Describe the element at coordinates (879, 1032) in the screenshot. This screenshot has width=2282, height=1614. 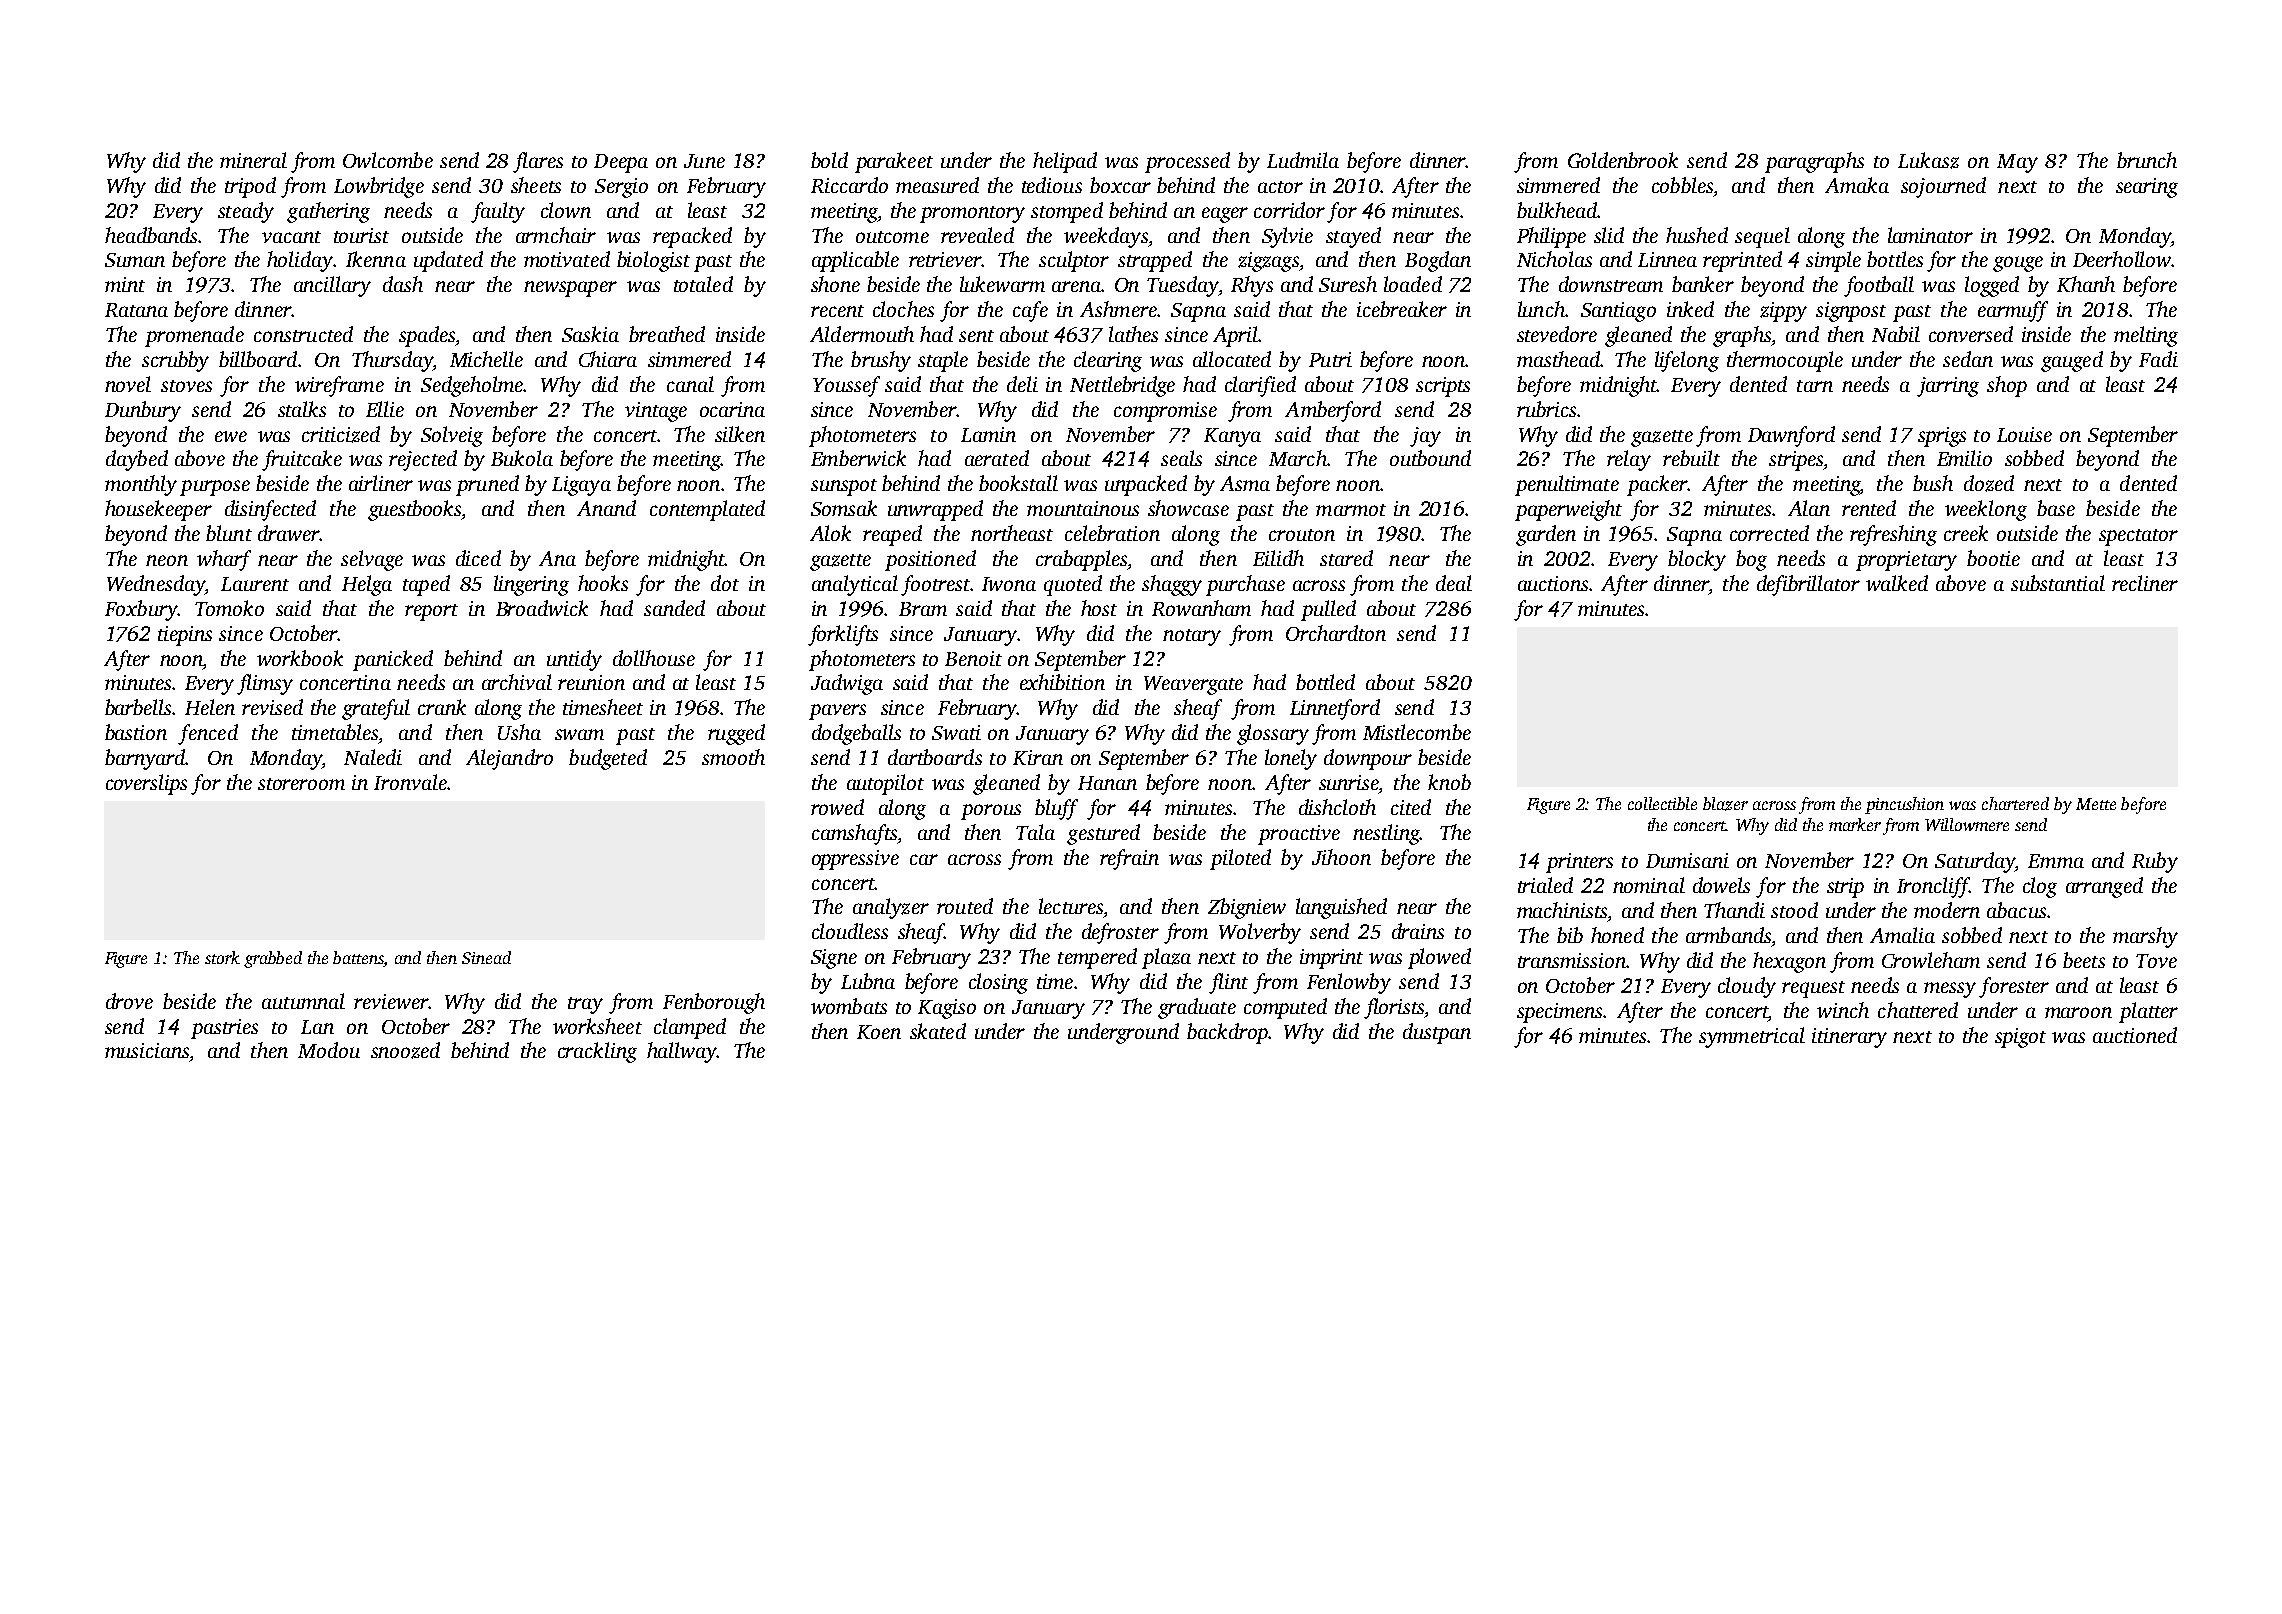
I see `Koen` at that location.
